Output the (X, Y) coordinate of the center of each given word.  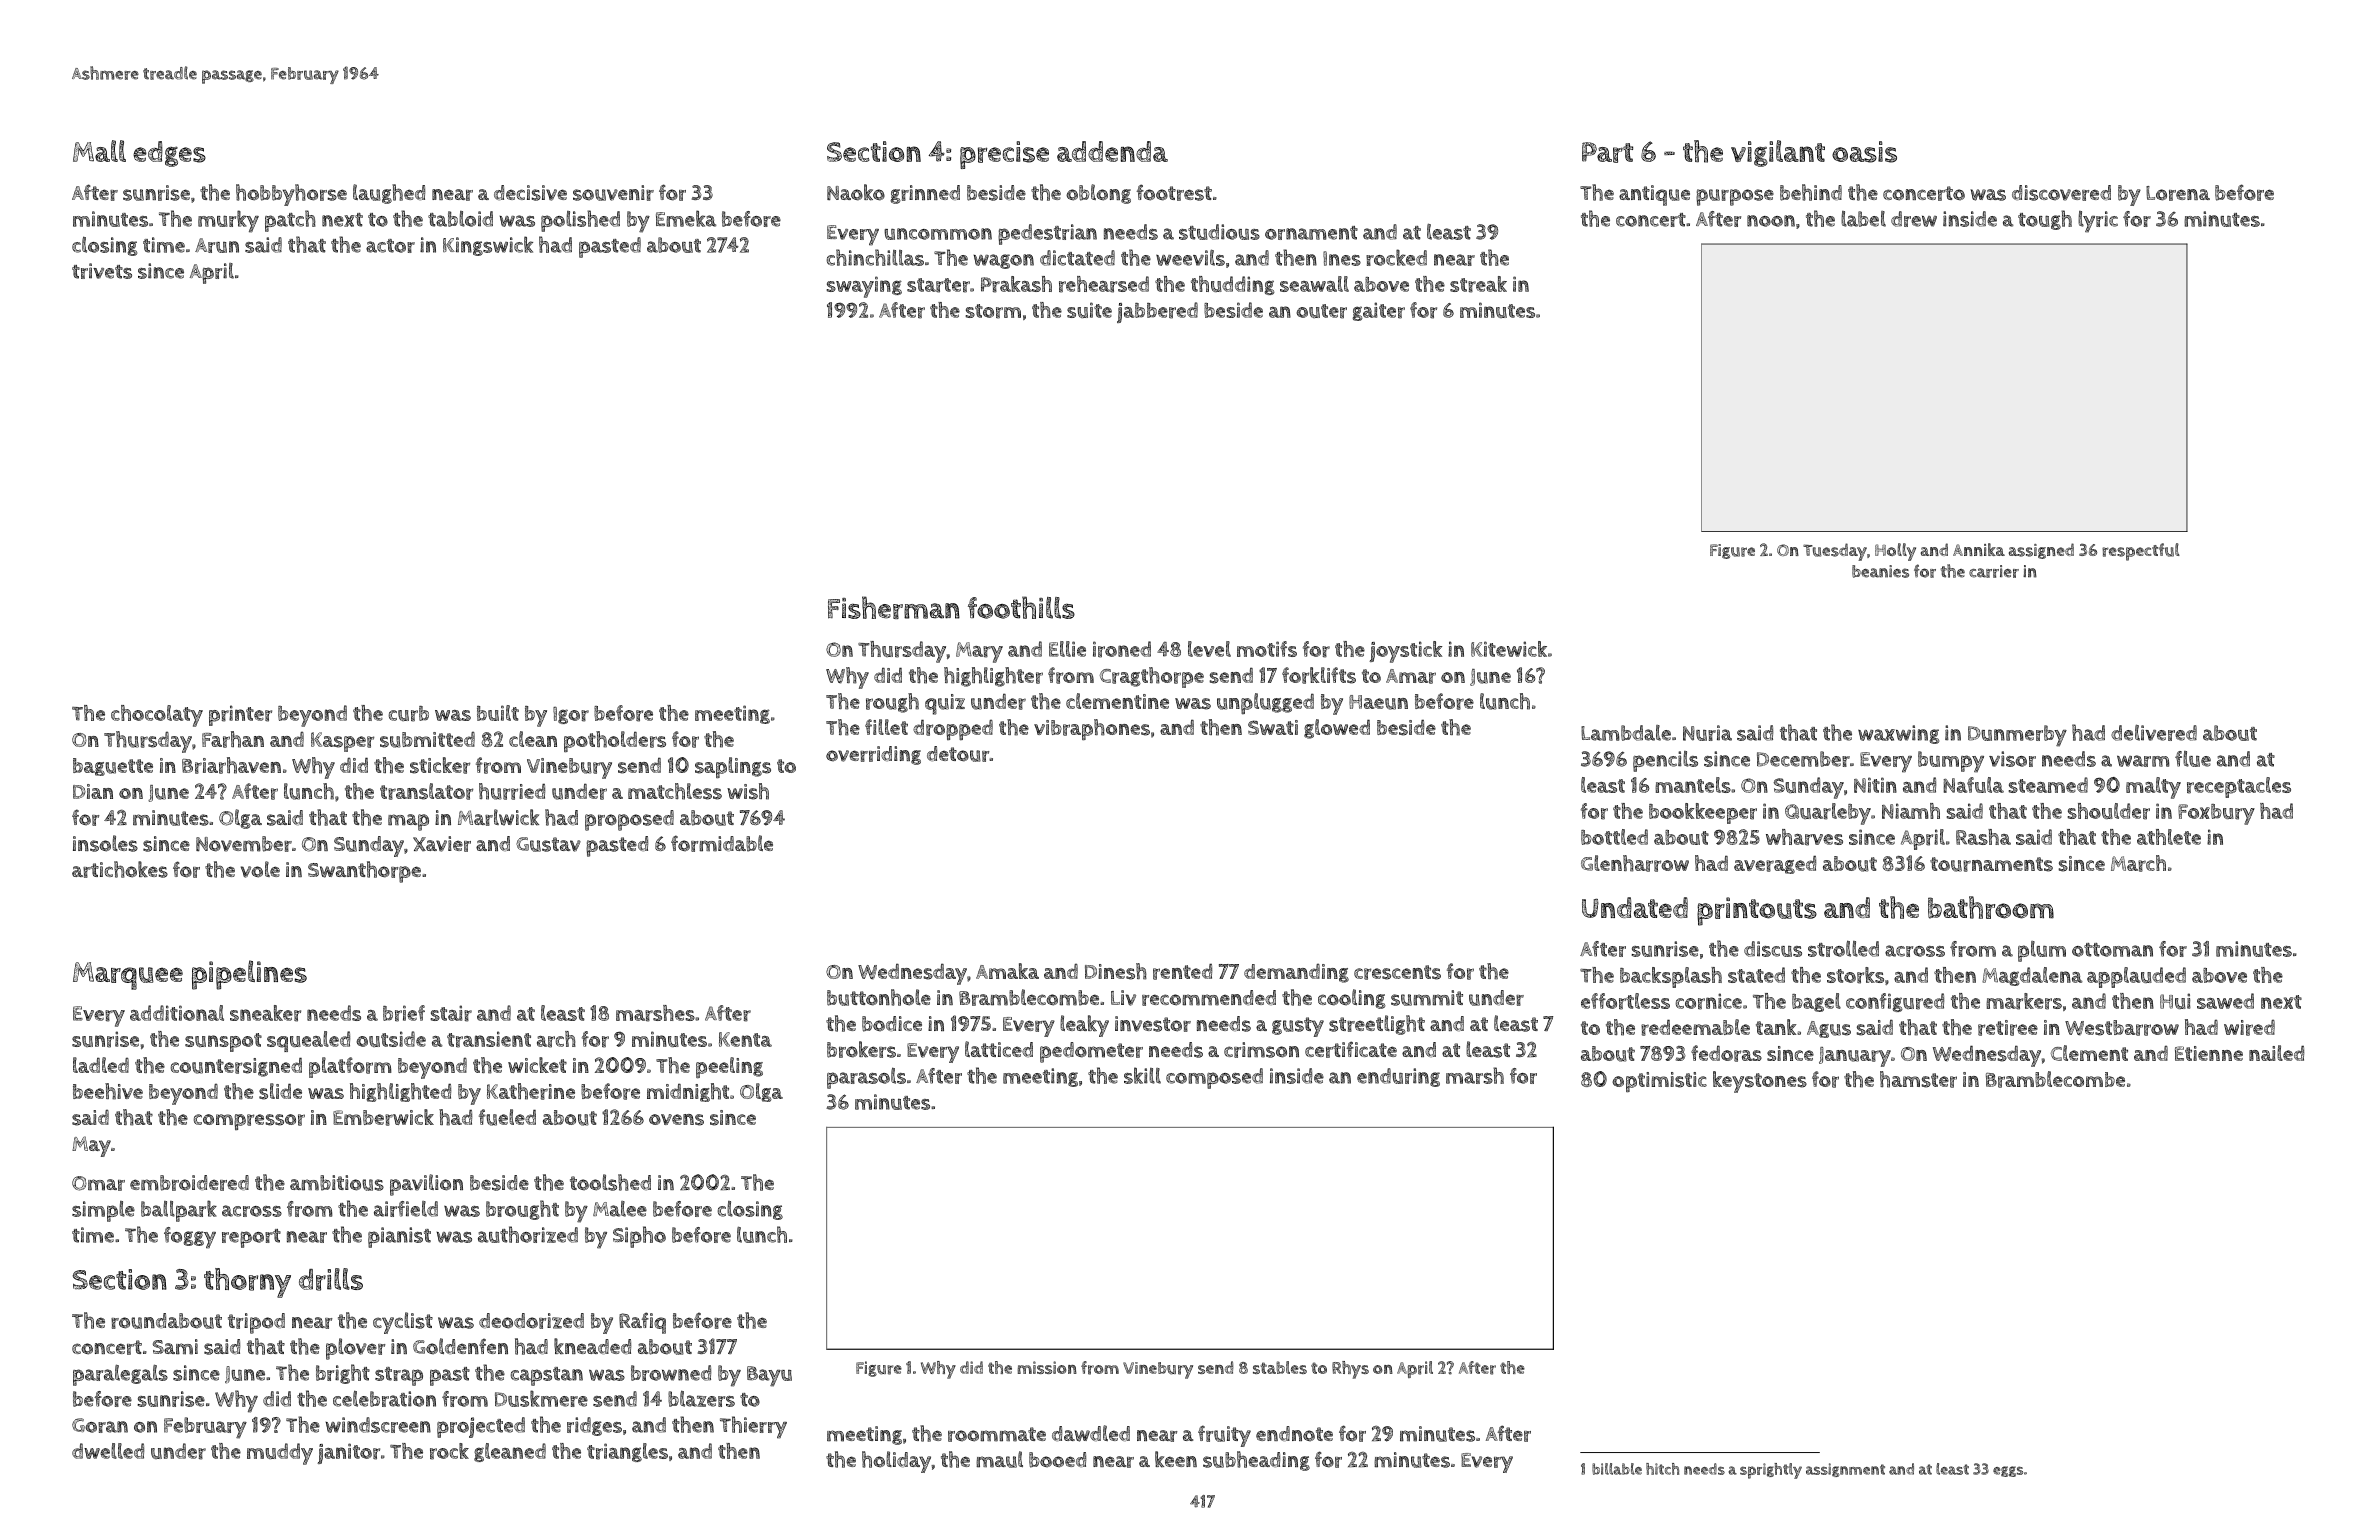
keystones (1760, 1082)
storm (993, 311)
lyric (2098, 222)
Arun (217, 245)
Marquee (128, 976)
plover (356, 1349)
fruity (1224, 1436)
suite (1089, 310)
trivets (102, 271)
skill (1142, 1075)
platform (350, 1067)
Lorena (2178, 193)
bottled (1614, 837)
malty (2153, 788)
